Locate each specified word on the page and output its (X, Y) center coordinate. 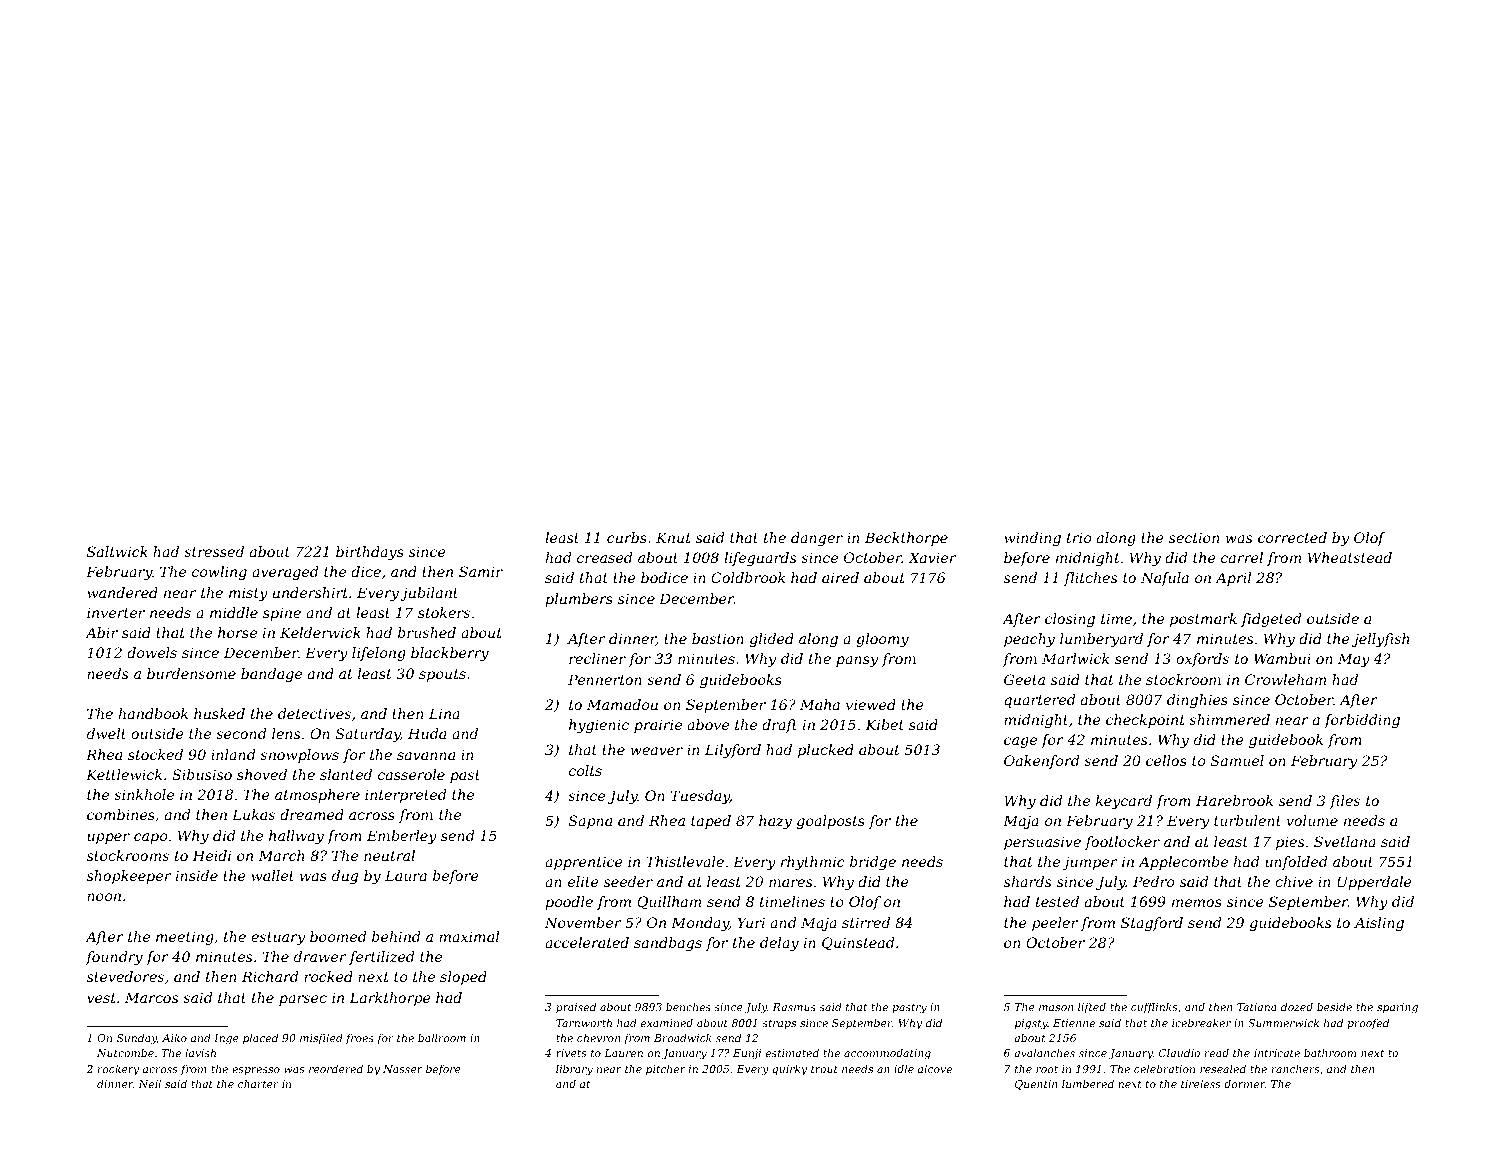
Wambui (1282, 658)
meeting (185, 938)
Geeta (1024, 679)
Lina (444, 713)
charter (258, 1084)
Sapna (590, 822)
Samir (481, 571)
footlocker (1122, 843)
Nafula (1165, 579)
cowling (219, 573)
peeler (1055, 924)
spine (282, 614)
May (1354, 660)
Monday (700, 924)
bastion (718, 638)
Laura (406, 875)
